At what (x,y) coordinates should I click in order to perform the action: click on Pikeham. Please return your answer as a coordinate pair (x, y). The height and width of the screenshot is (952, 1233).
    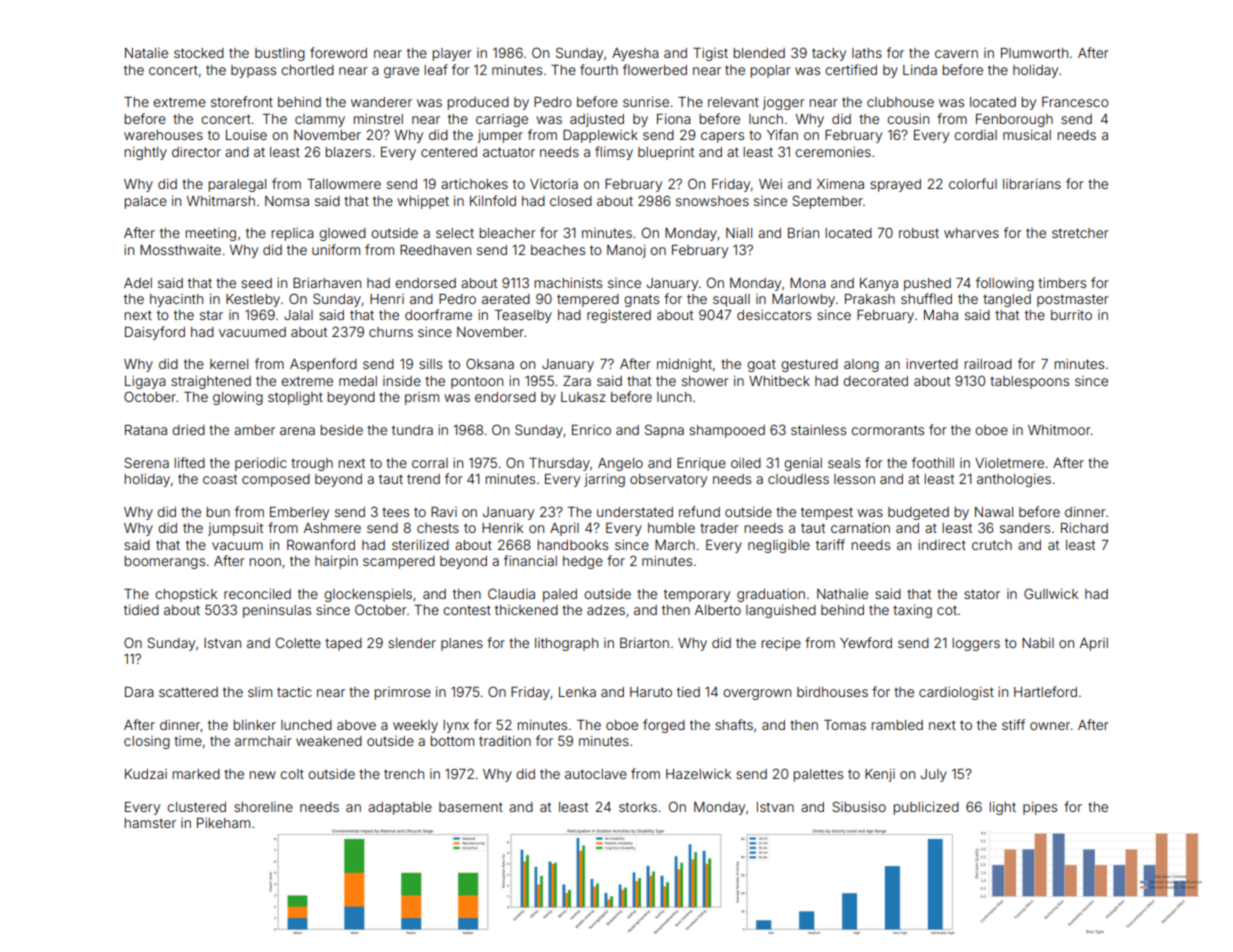
    Looking at the image, I should click on (223, 823).
